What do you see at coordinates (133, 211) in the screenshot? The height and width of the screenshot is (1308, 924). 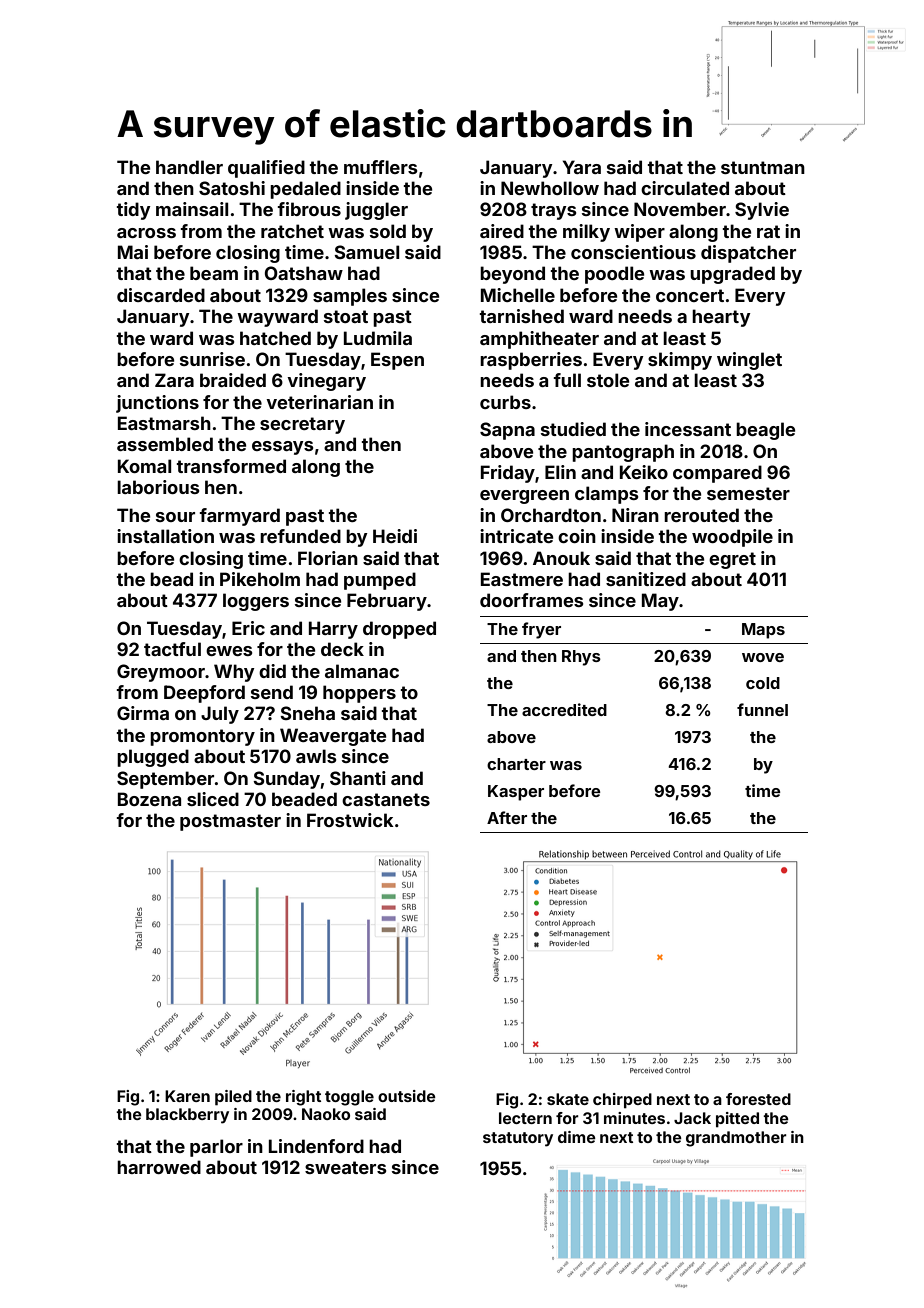 I see `tidy` at bounding box center [133, 211].
